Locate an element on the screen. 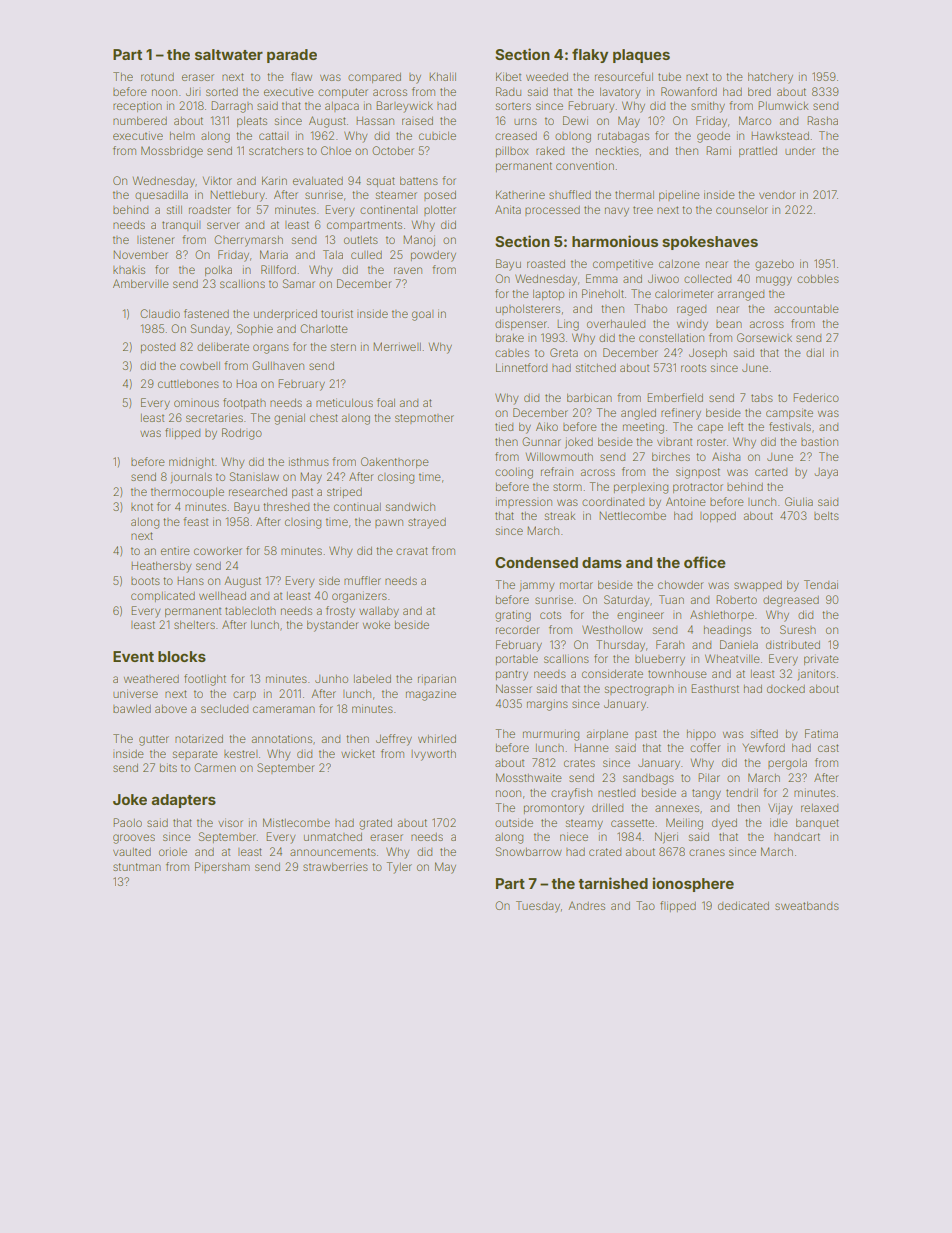  cuttlebones is located at coordinates (188, 384).
